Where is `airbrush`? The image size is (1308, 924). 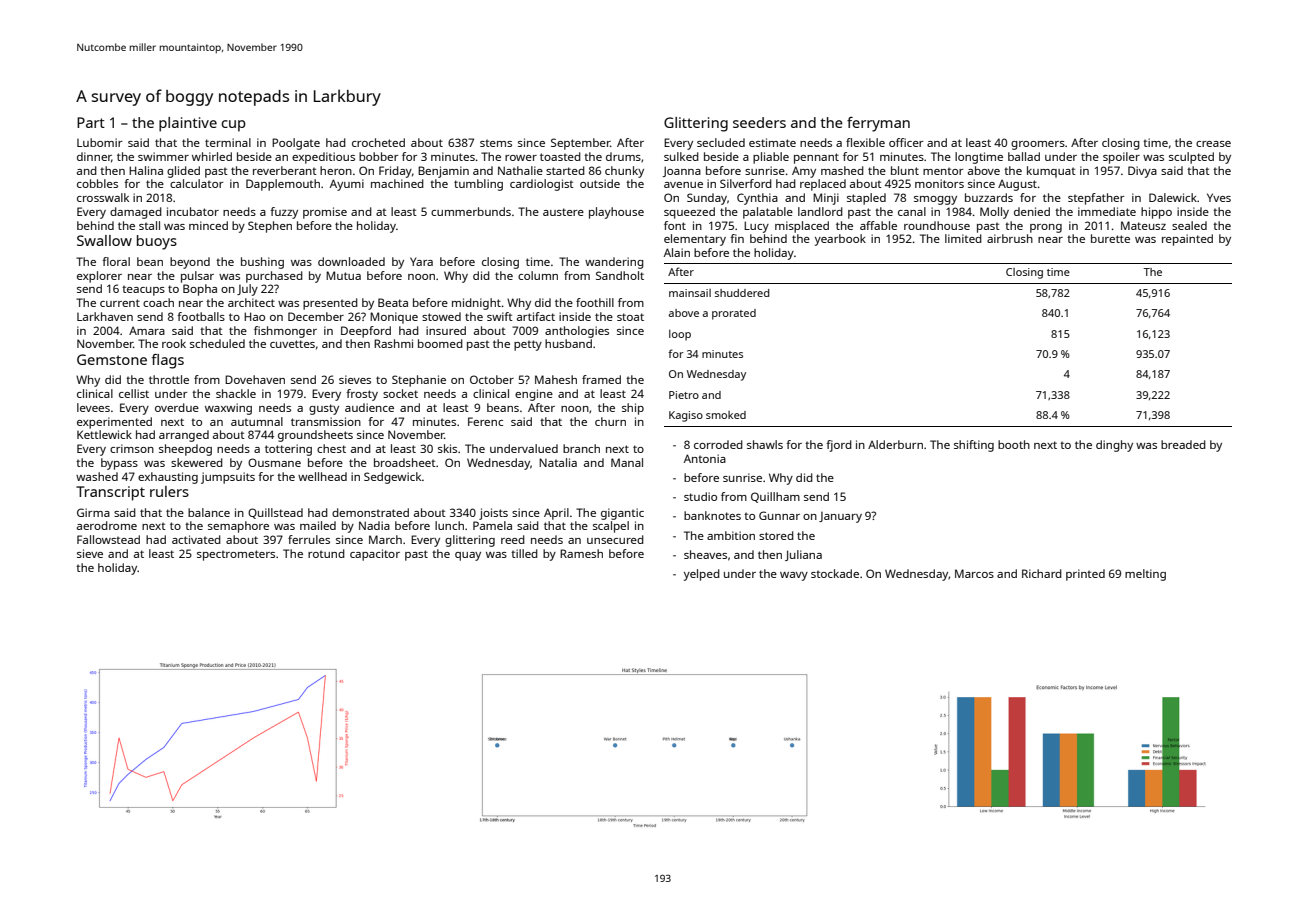 airbrush is located at coordinates (1010, 238).
